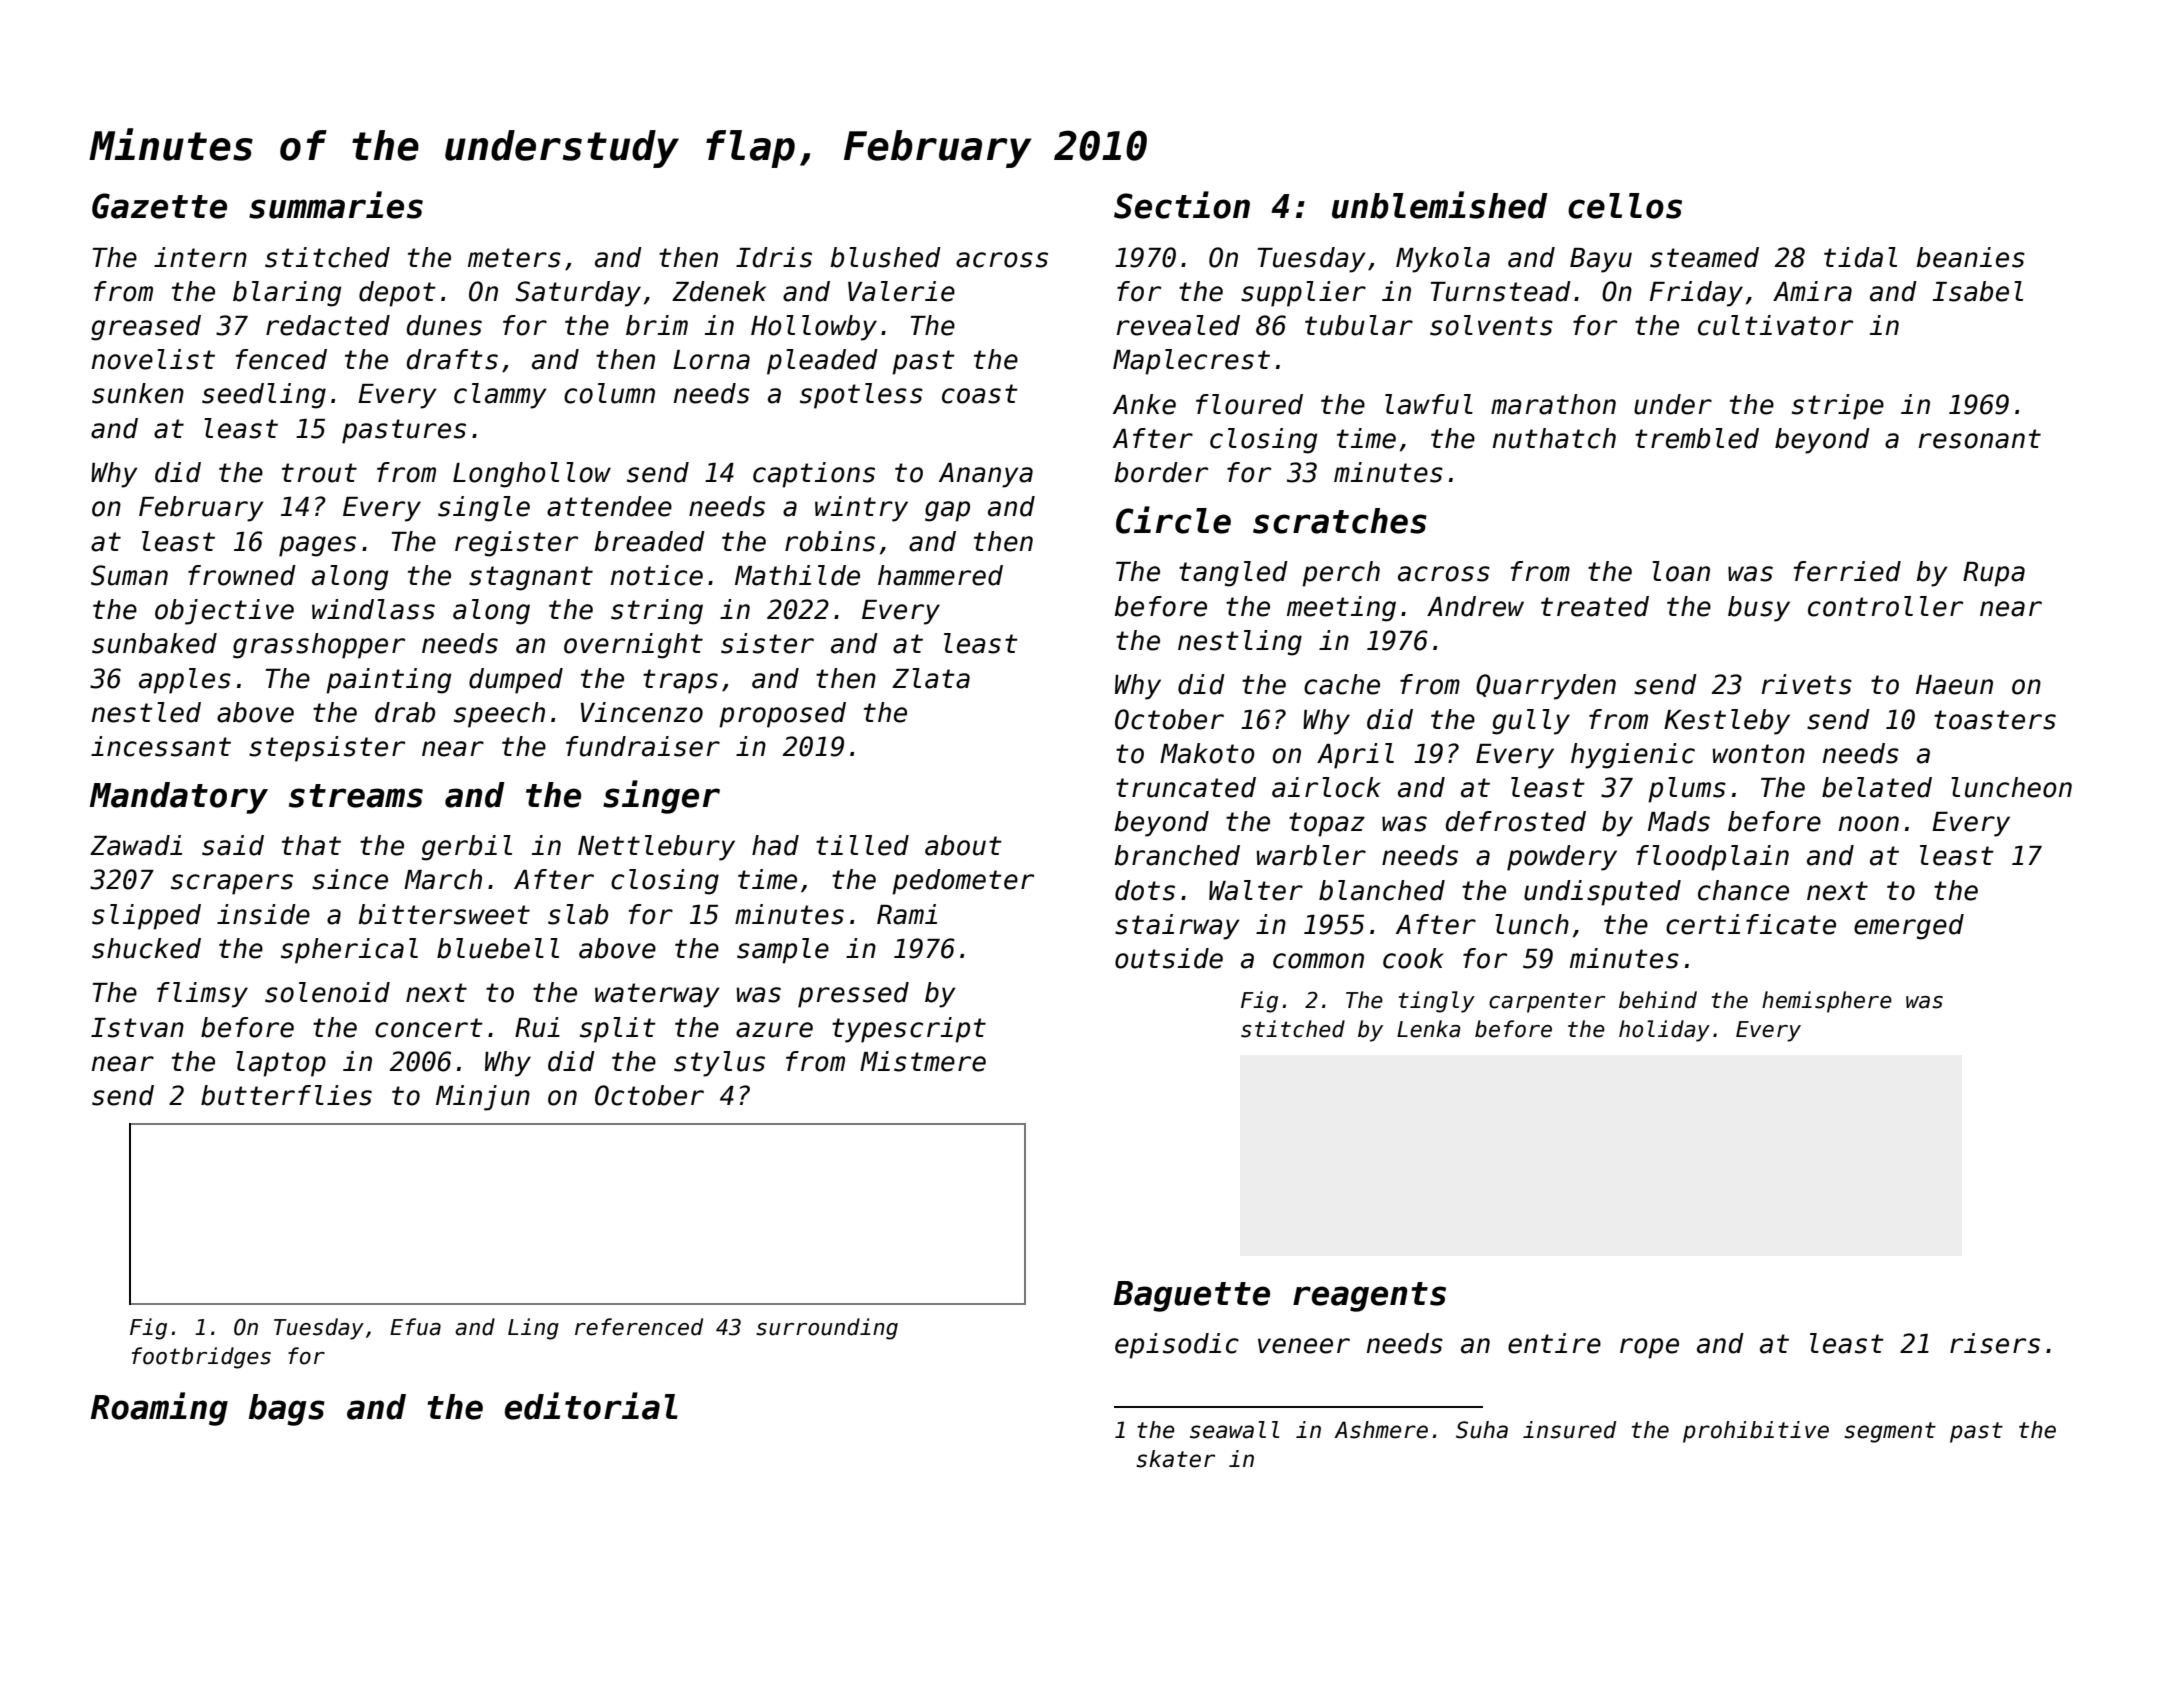  Describe the element at coordinates (830, 541) in the screenshot. I see `robins` at that location.
